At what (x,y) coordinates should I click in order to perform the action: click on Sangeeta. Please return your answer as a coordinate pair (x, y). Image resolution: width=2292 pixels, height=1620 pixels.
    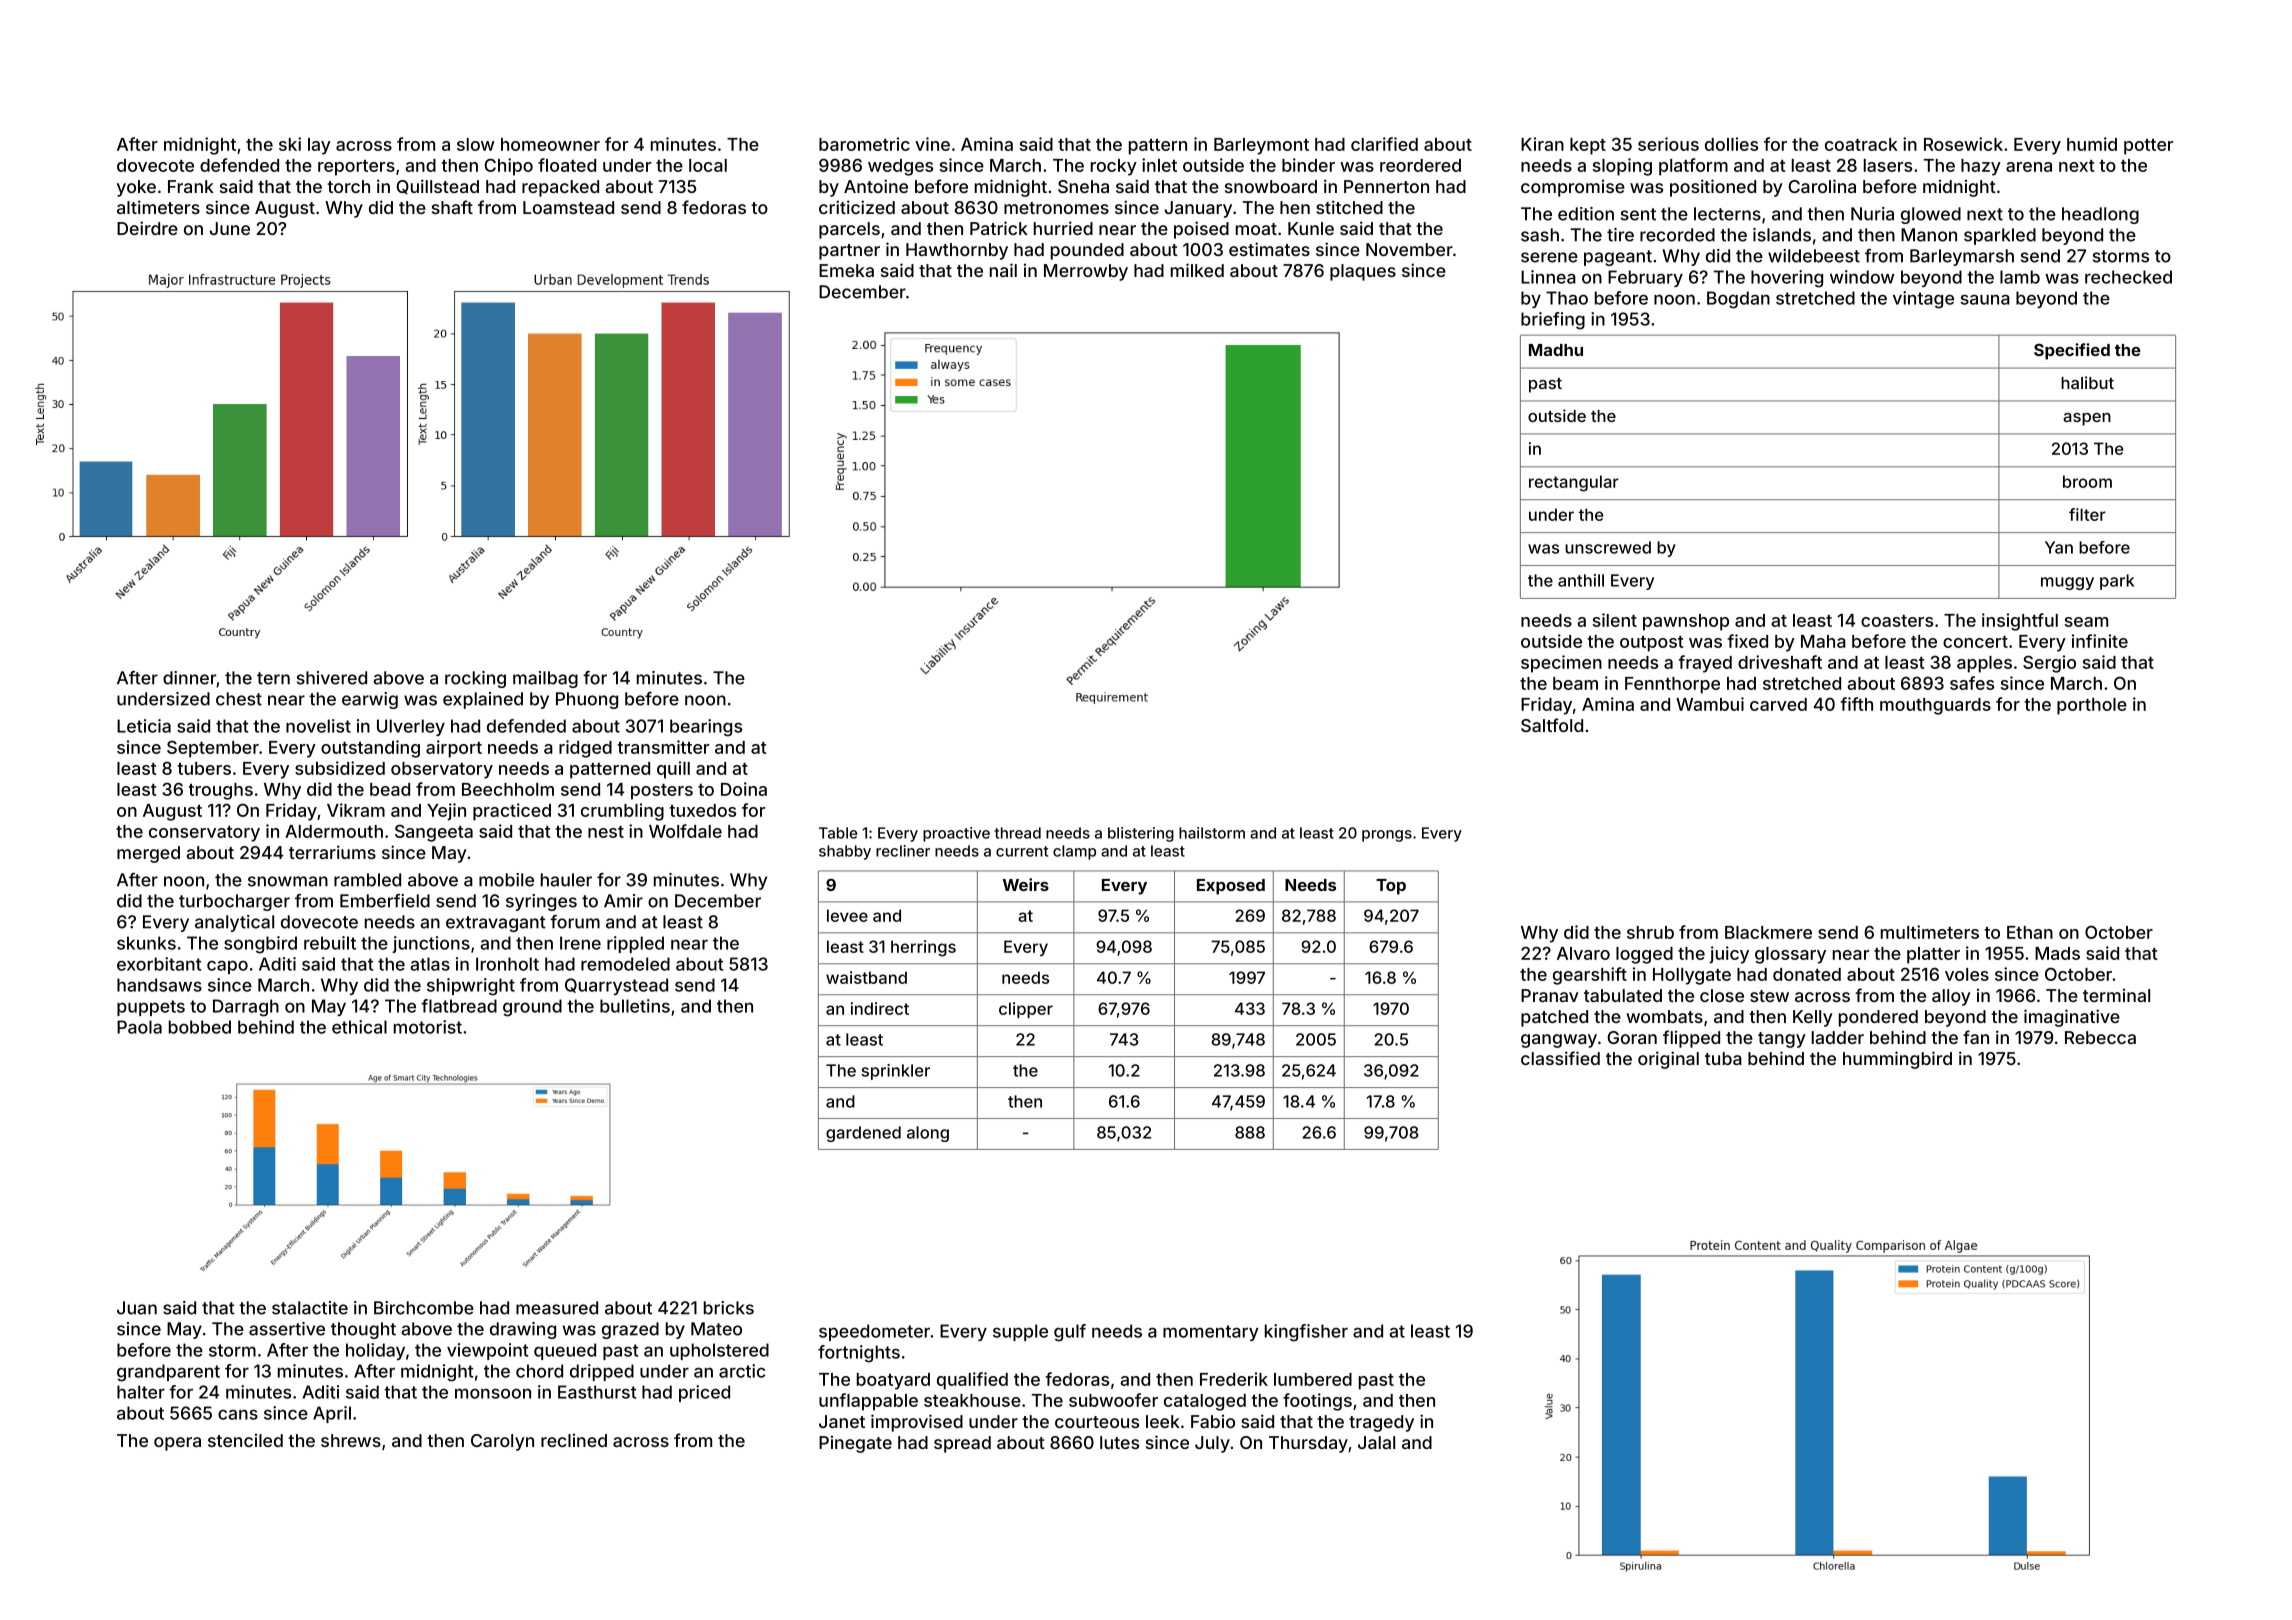
    Looking at the image, I should click on (434, 833).
